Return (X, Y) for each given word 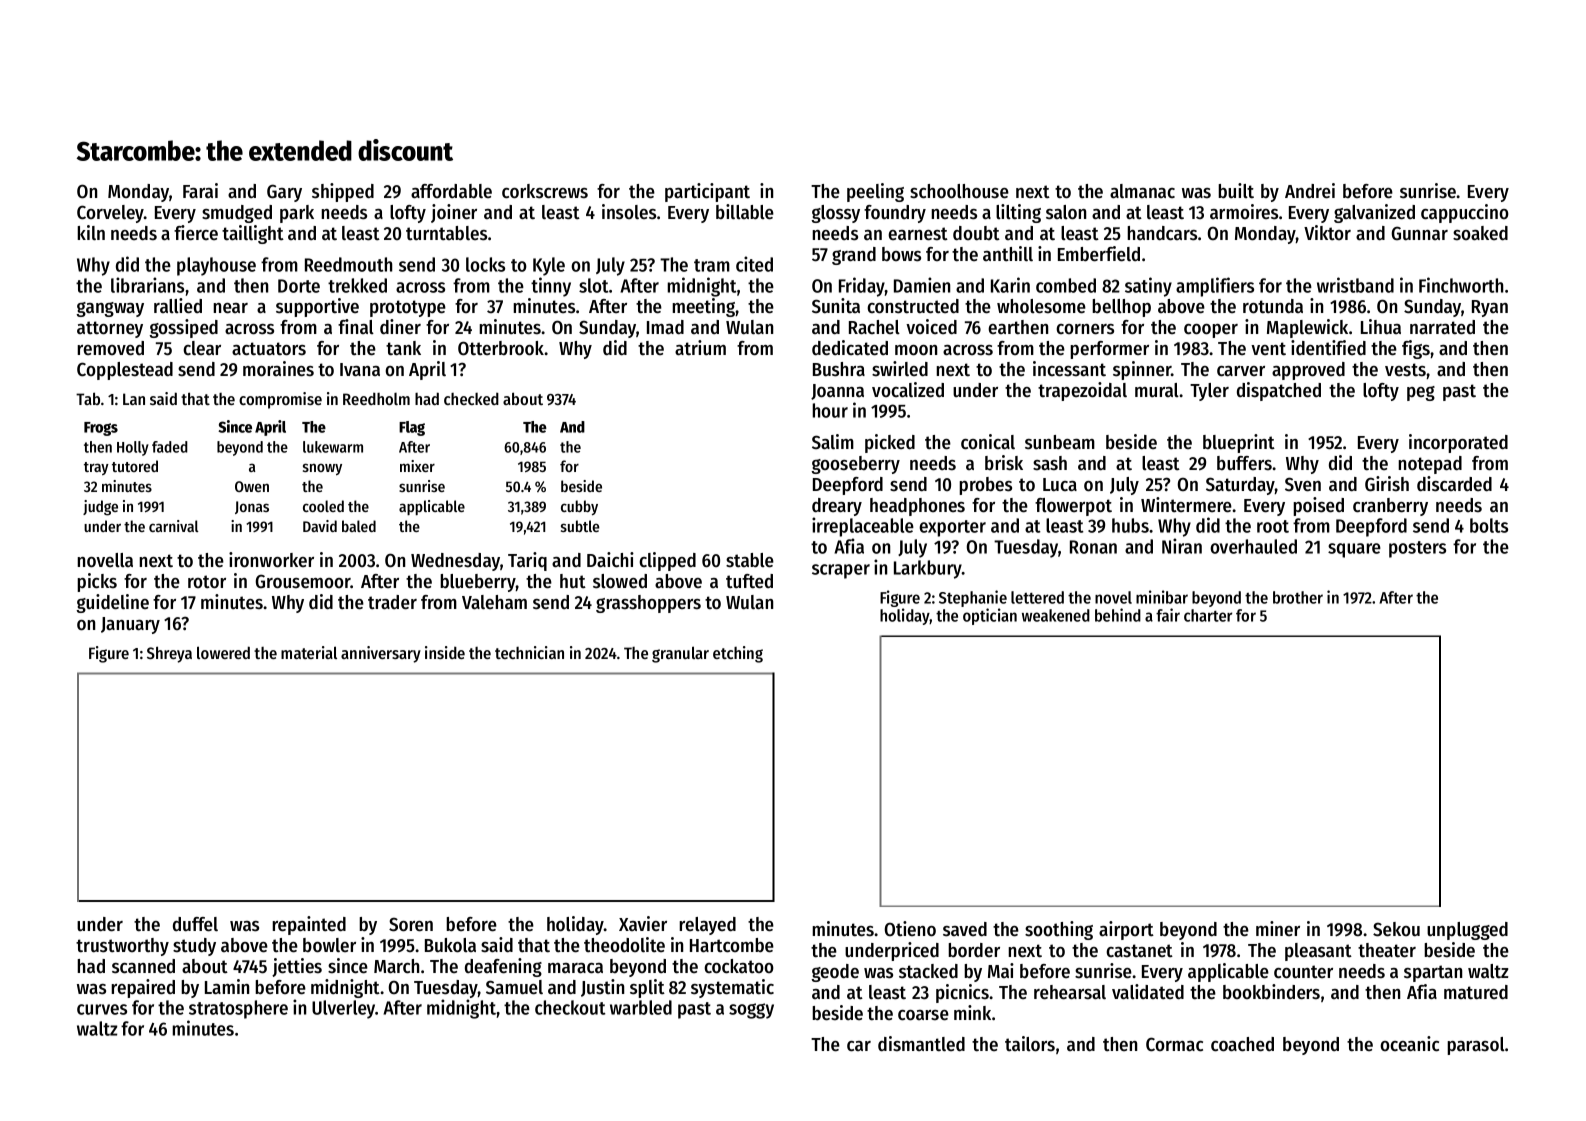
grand (854, 256)
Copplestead (125, 371)
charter (1208, 615)
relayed (707, 926)
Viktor (1327, 233)
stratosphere (238, 1009)
